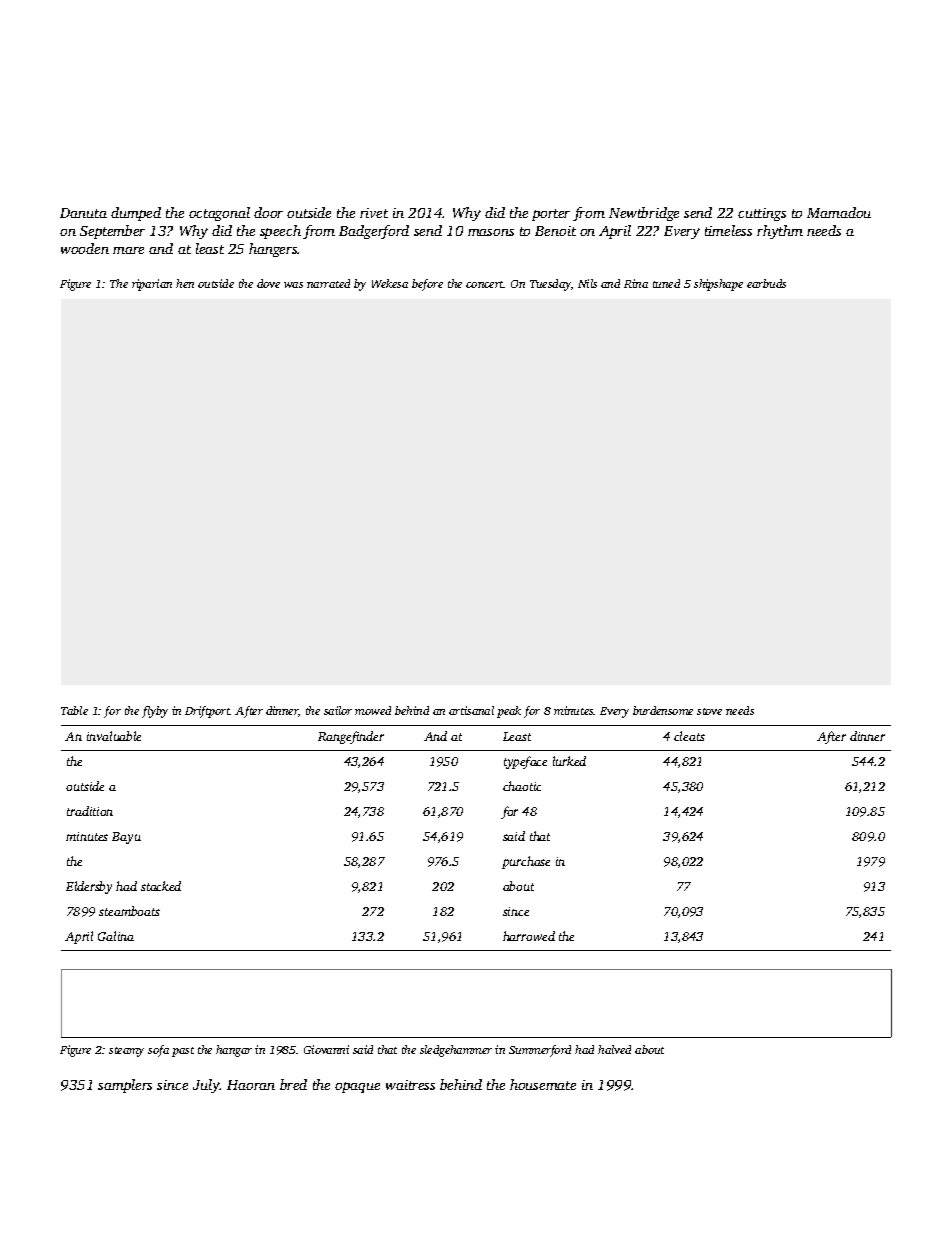  What do you see at coordinates (74, 710) in the document?
I see `Table` at bounding box center [74, 710].
